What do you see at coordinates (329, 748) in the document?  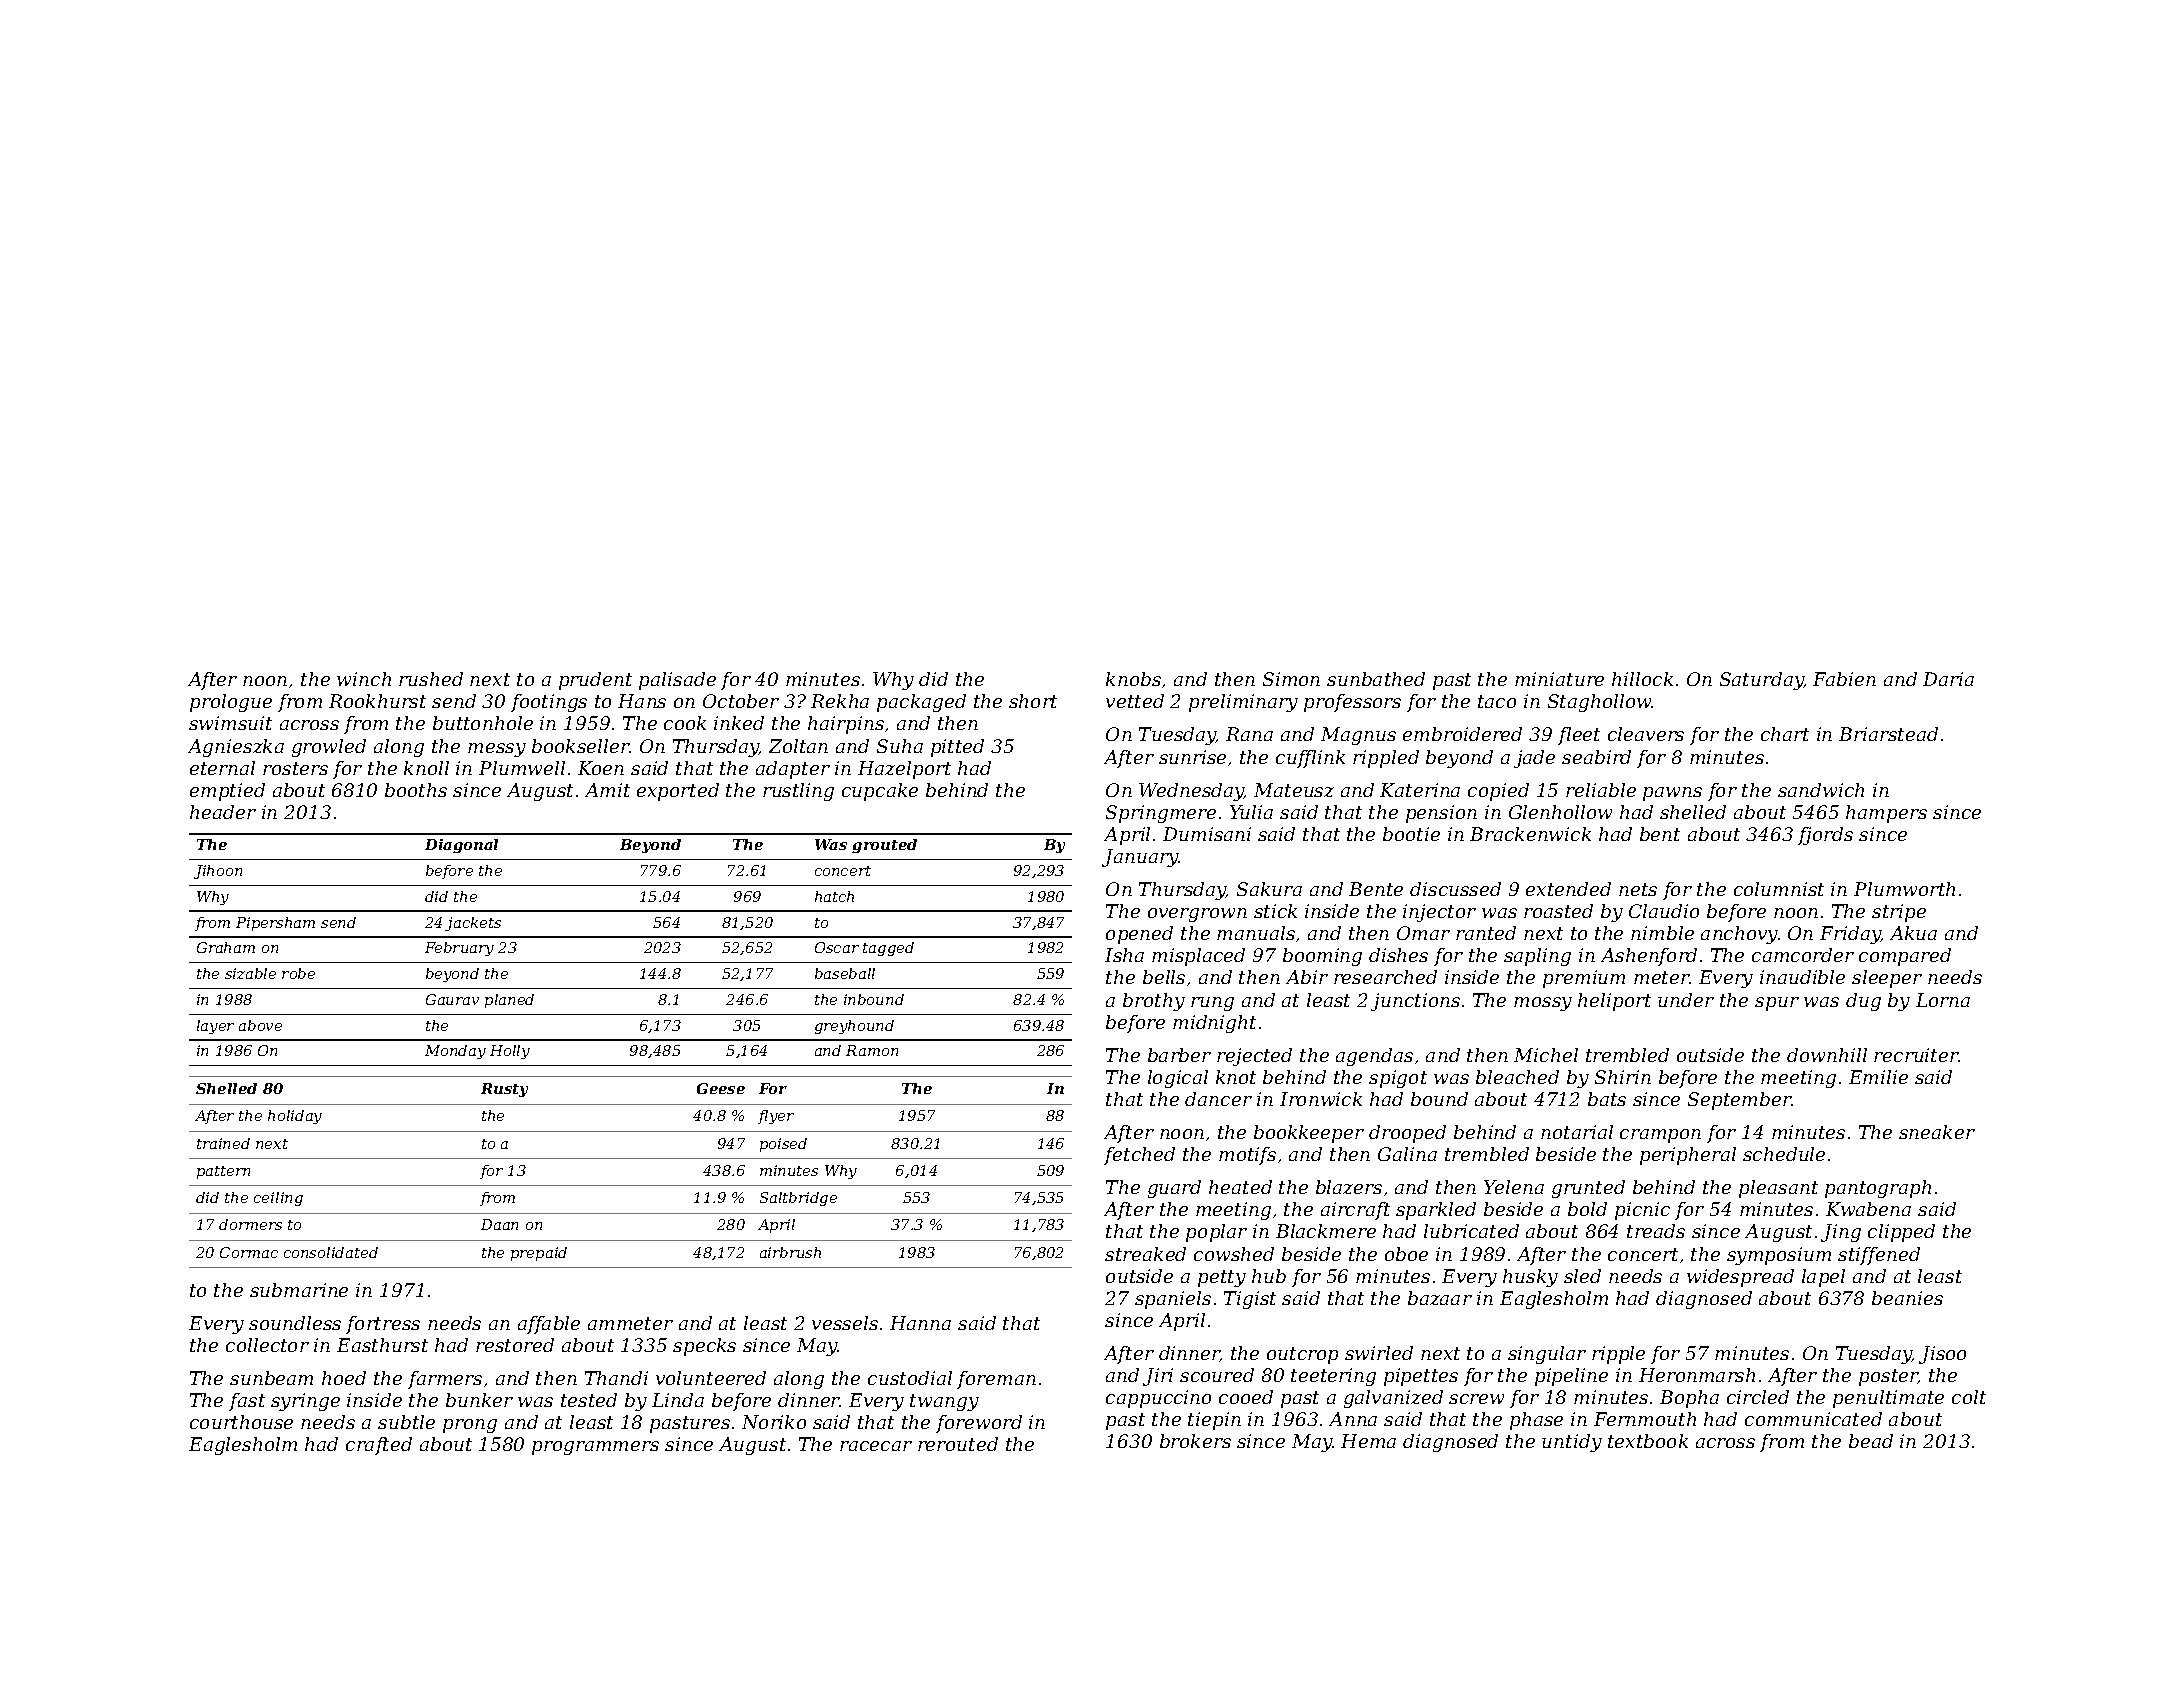 I see `growled` at bounding box center [329, 748].
